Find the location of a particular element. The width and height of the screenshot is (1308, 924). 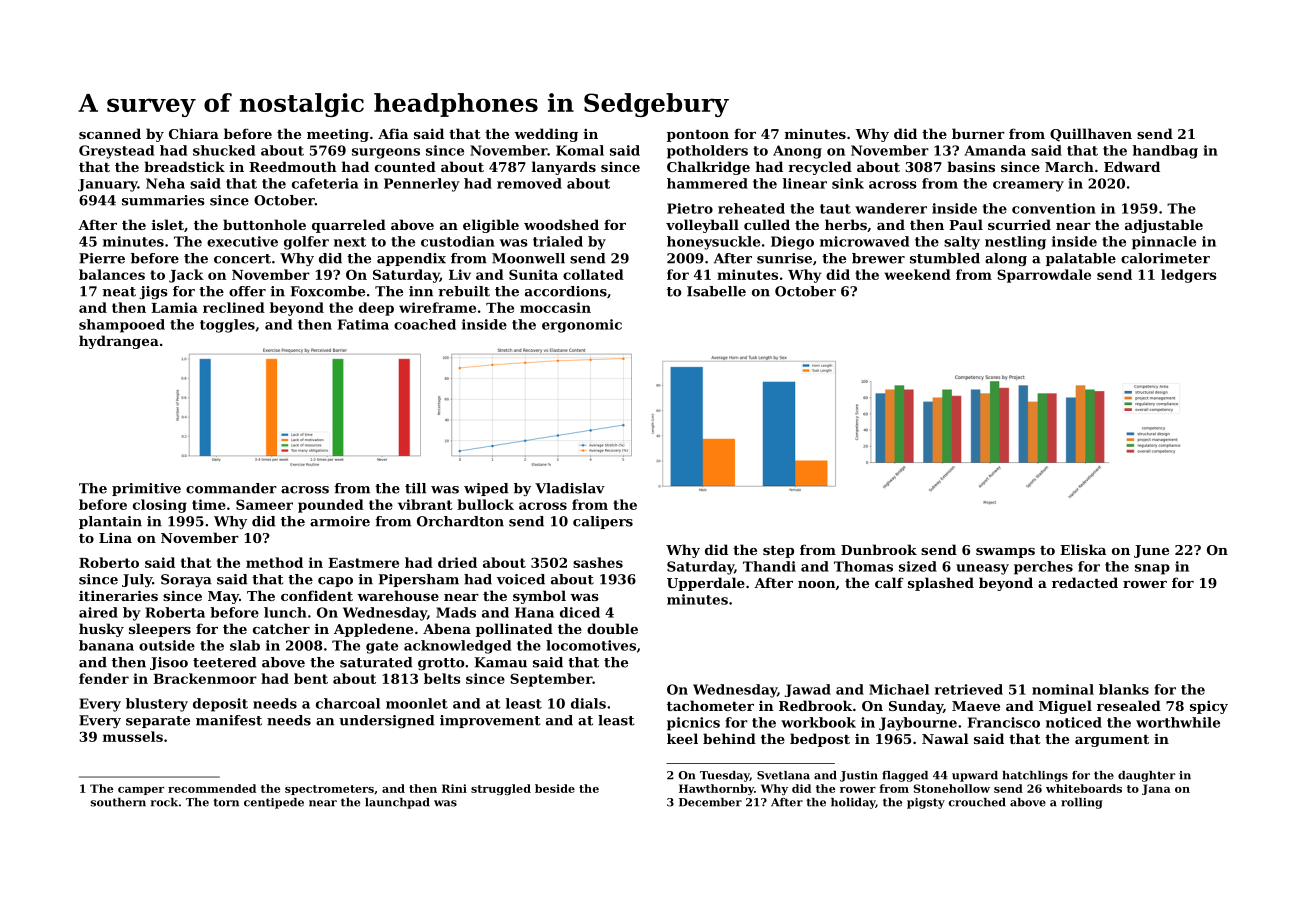

pontoon is located at coordinates (698, 136).
